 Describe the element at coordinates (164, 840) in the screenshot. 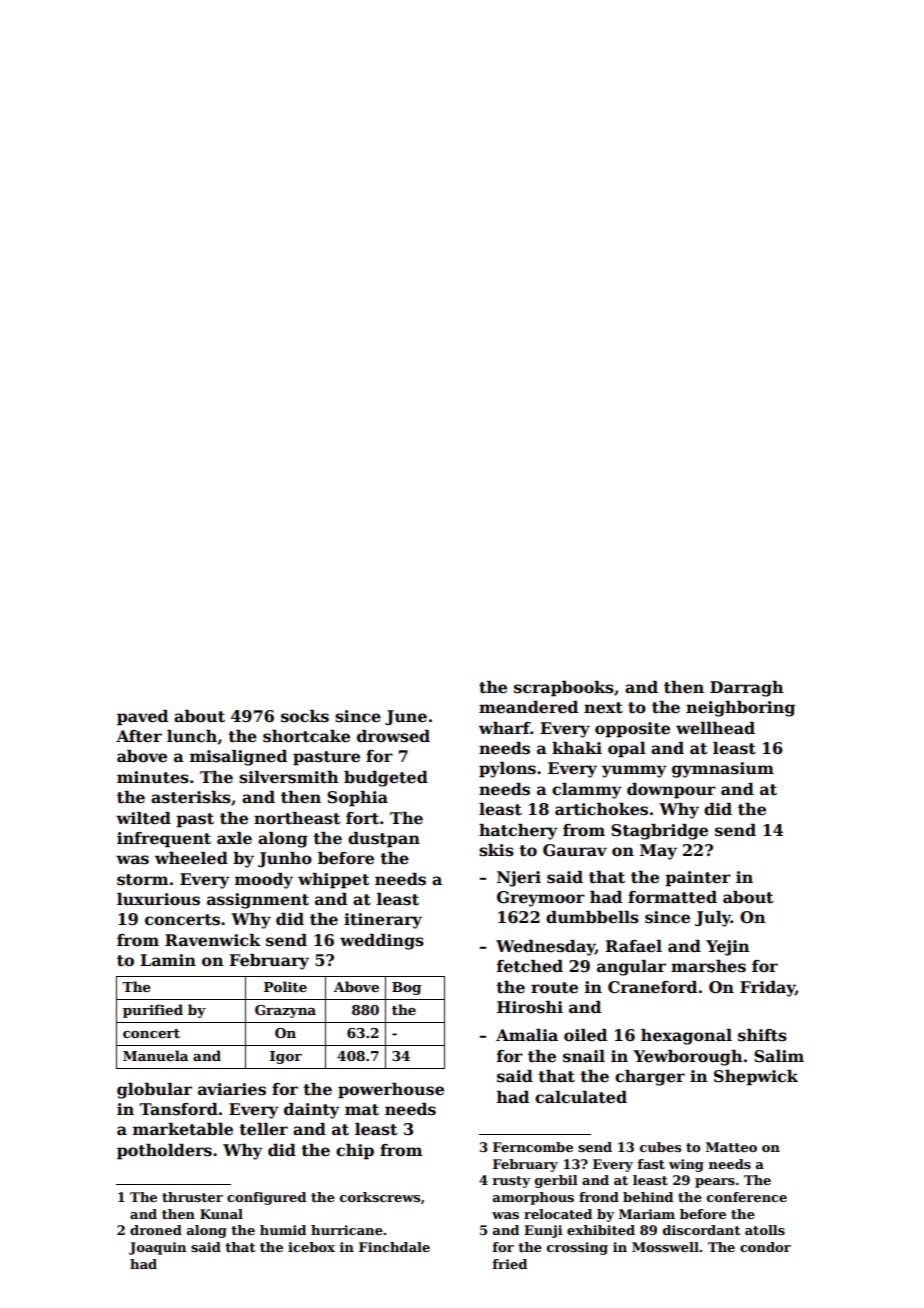

I see `infrequent` at that location.
